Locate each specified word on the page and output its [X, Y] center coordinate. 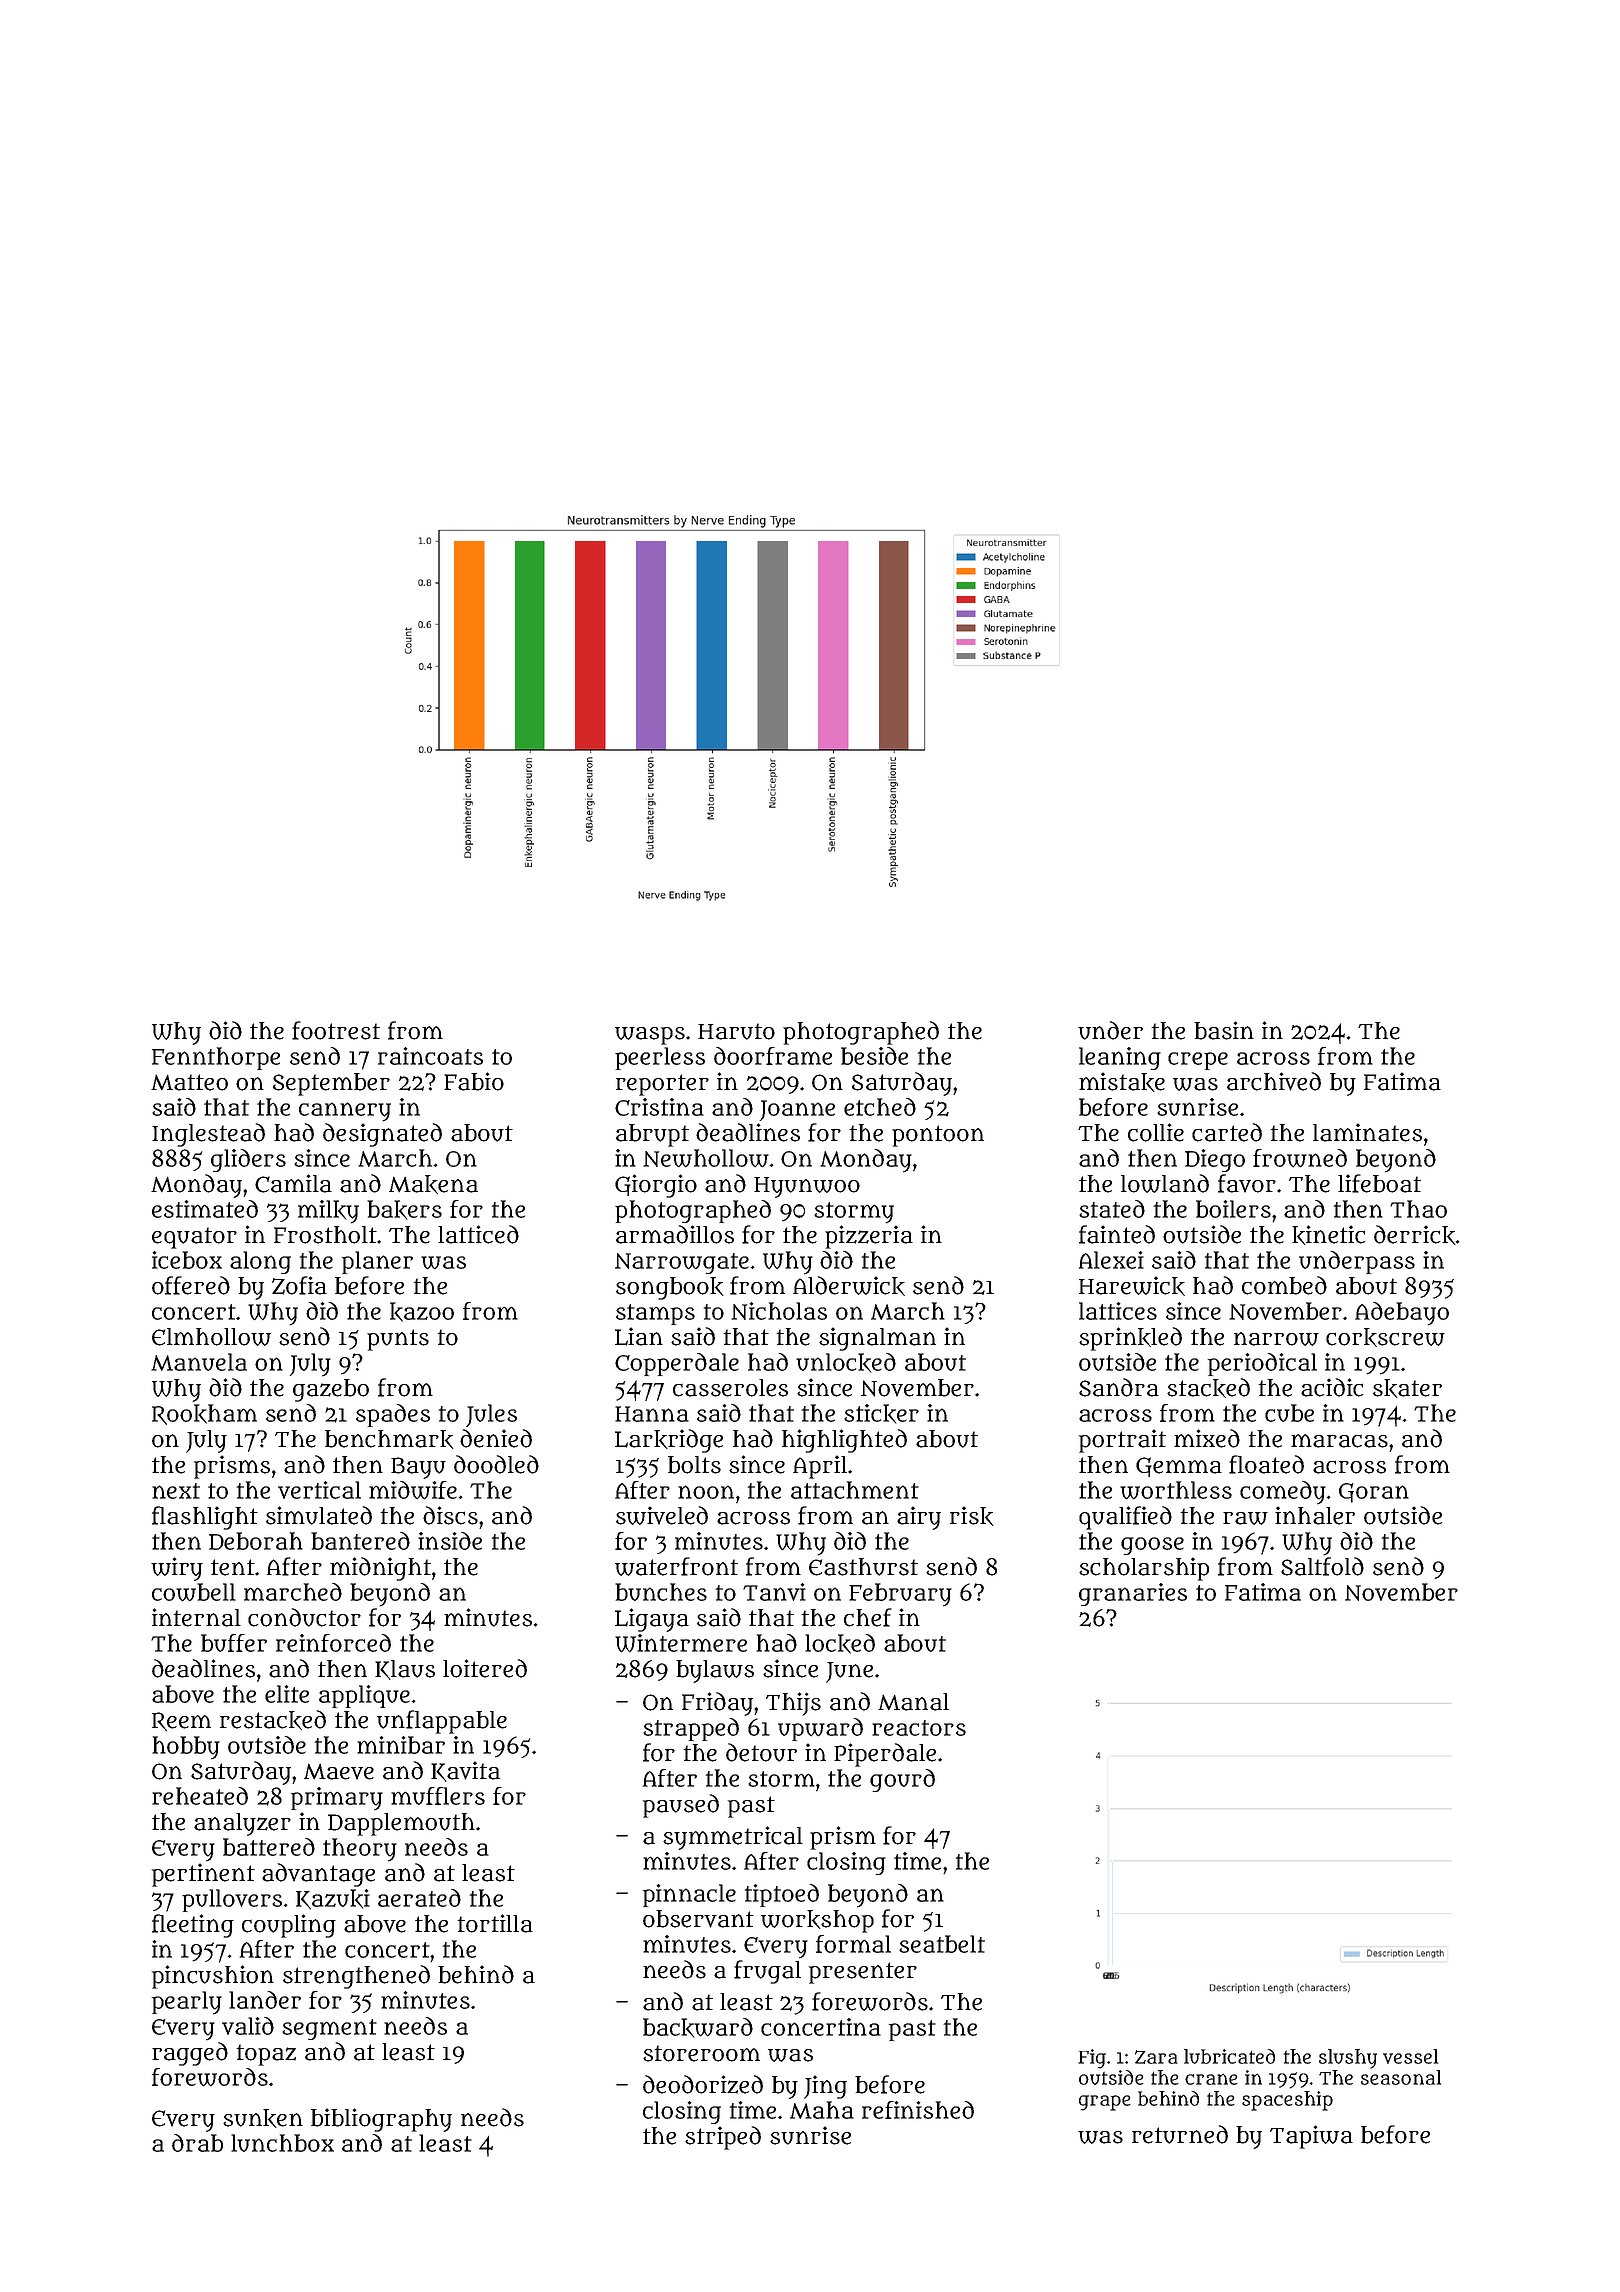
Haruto [736, 1031]
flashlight [205, 1518]
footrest [336, 1030]
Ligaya [652, 1620]
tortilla [495, 1923]
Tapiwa [1311, 2137]
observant [698, 1919]
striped [723, 2138]
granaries [1133, 1594]
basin [1224, 1030]
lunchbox [282, 2143]
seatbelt [942, 1944]
